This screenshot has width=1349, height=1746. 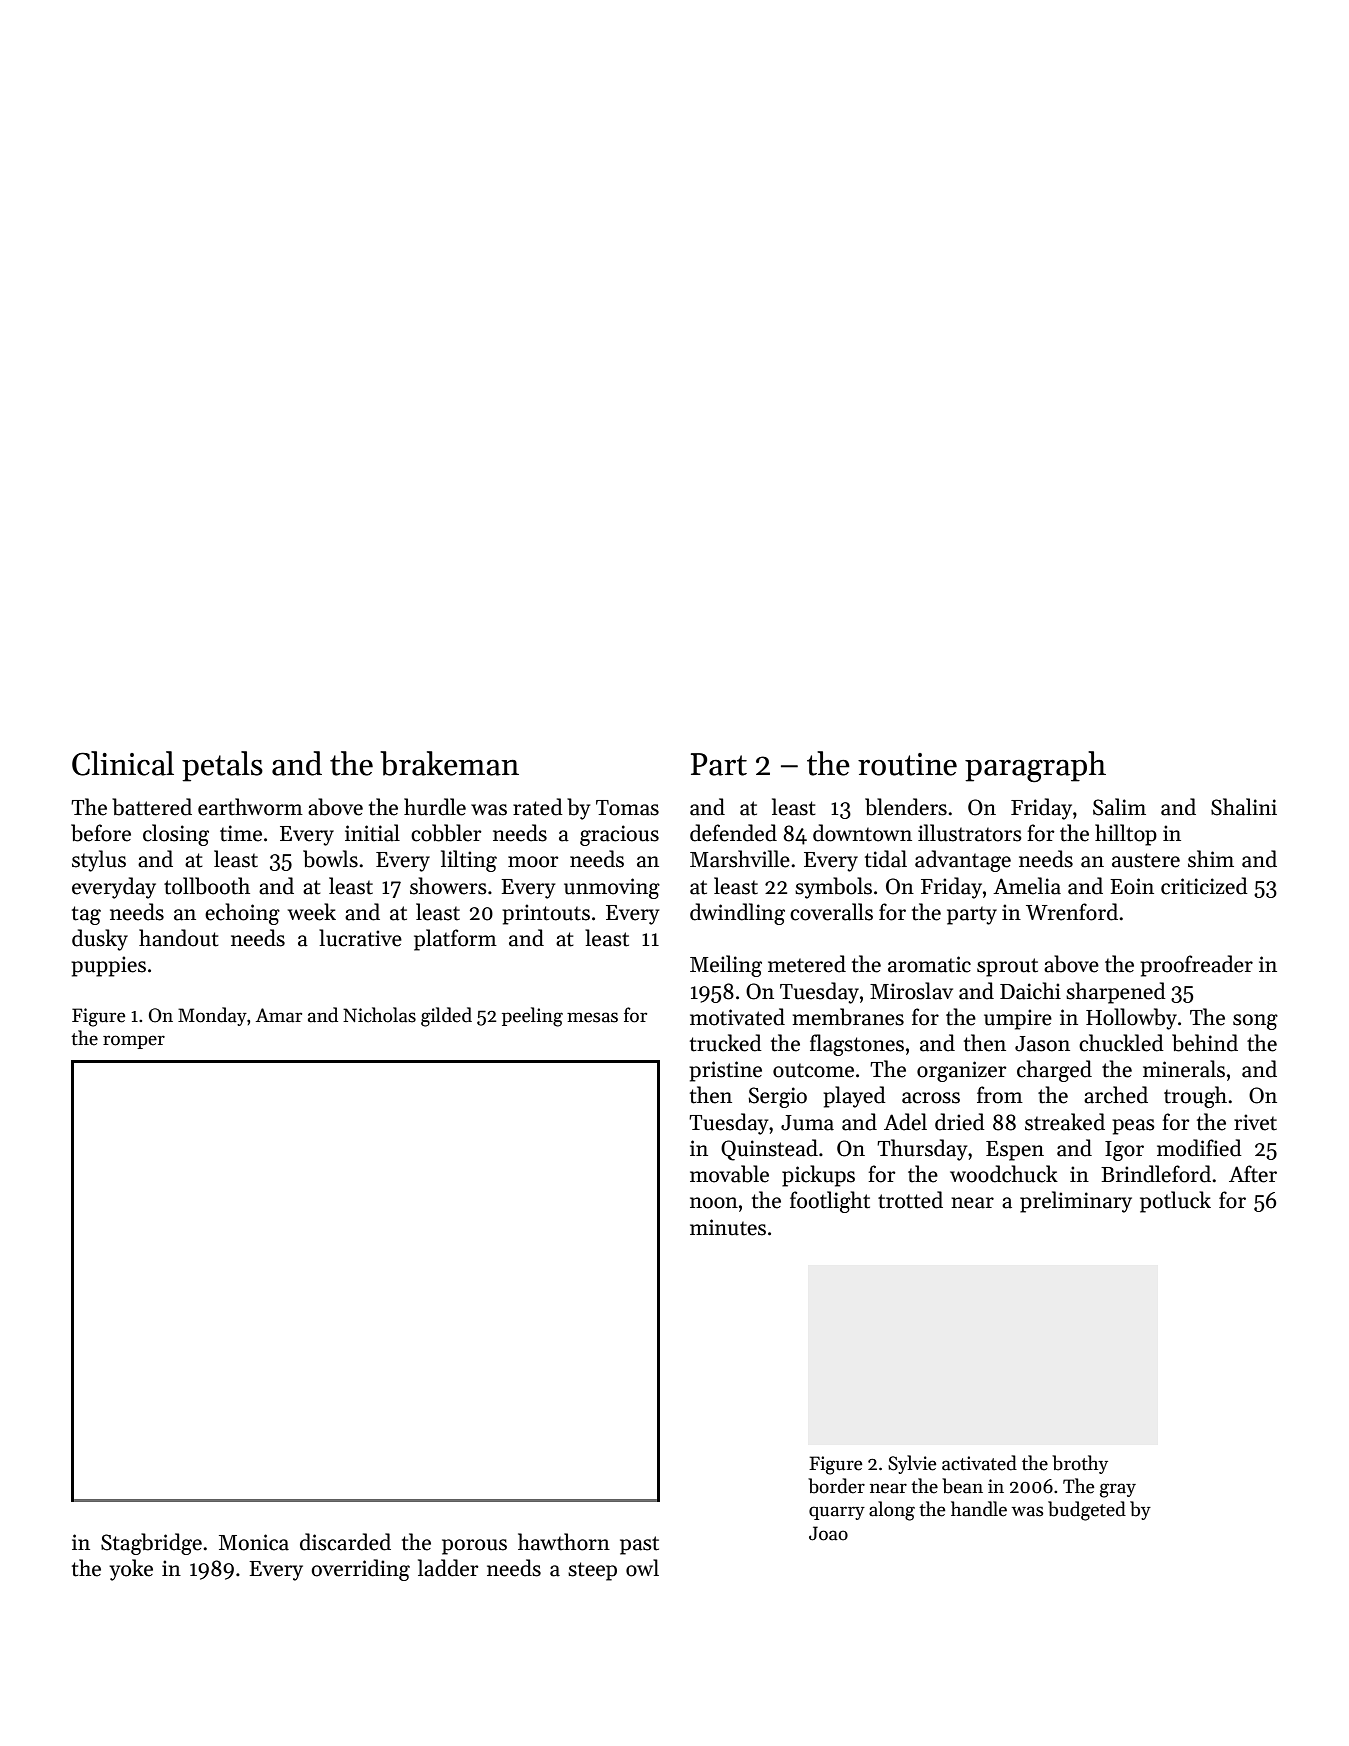 What do you see at coordinates (1080, 1464) in the screenshot?
I see `brothy` at bounding box center [1080, 1464].
